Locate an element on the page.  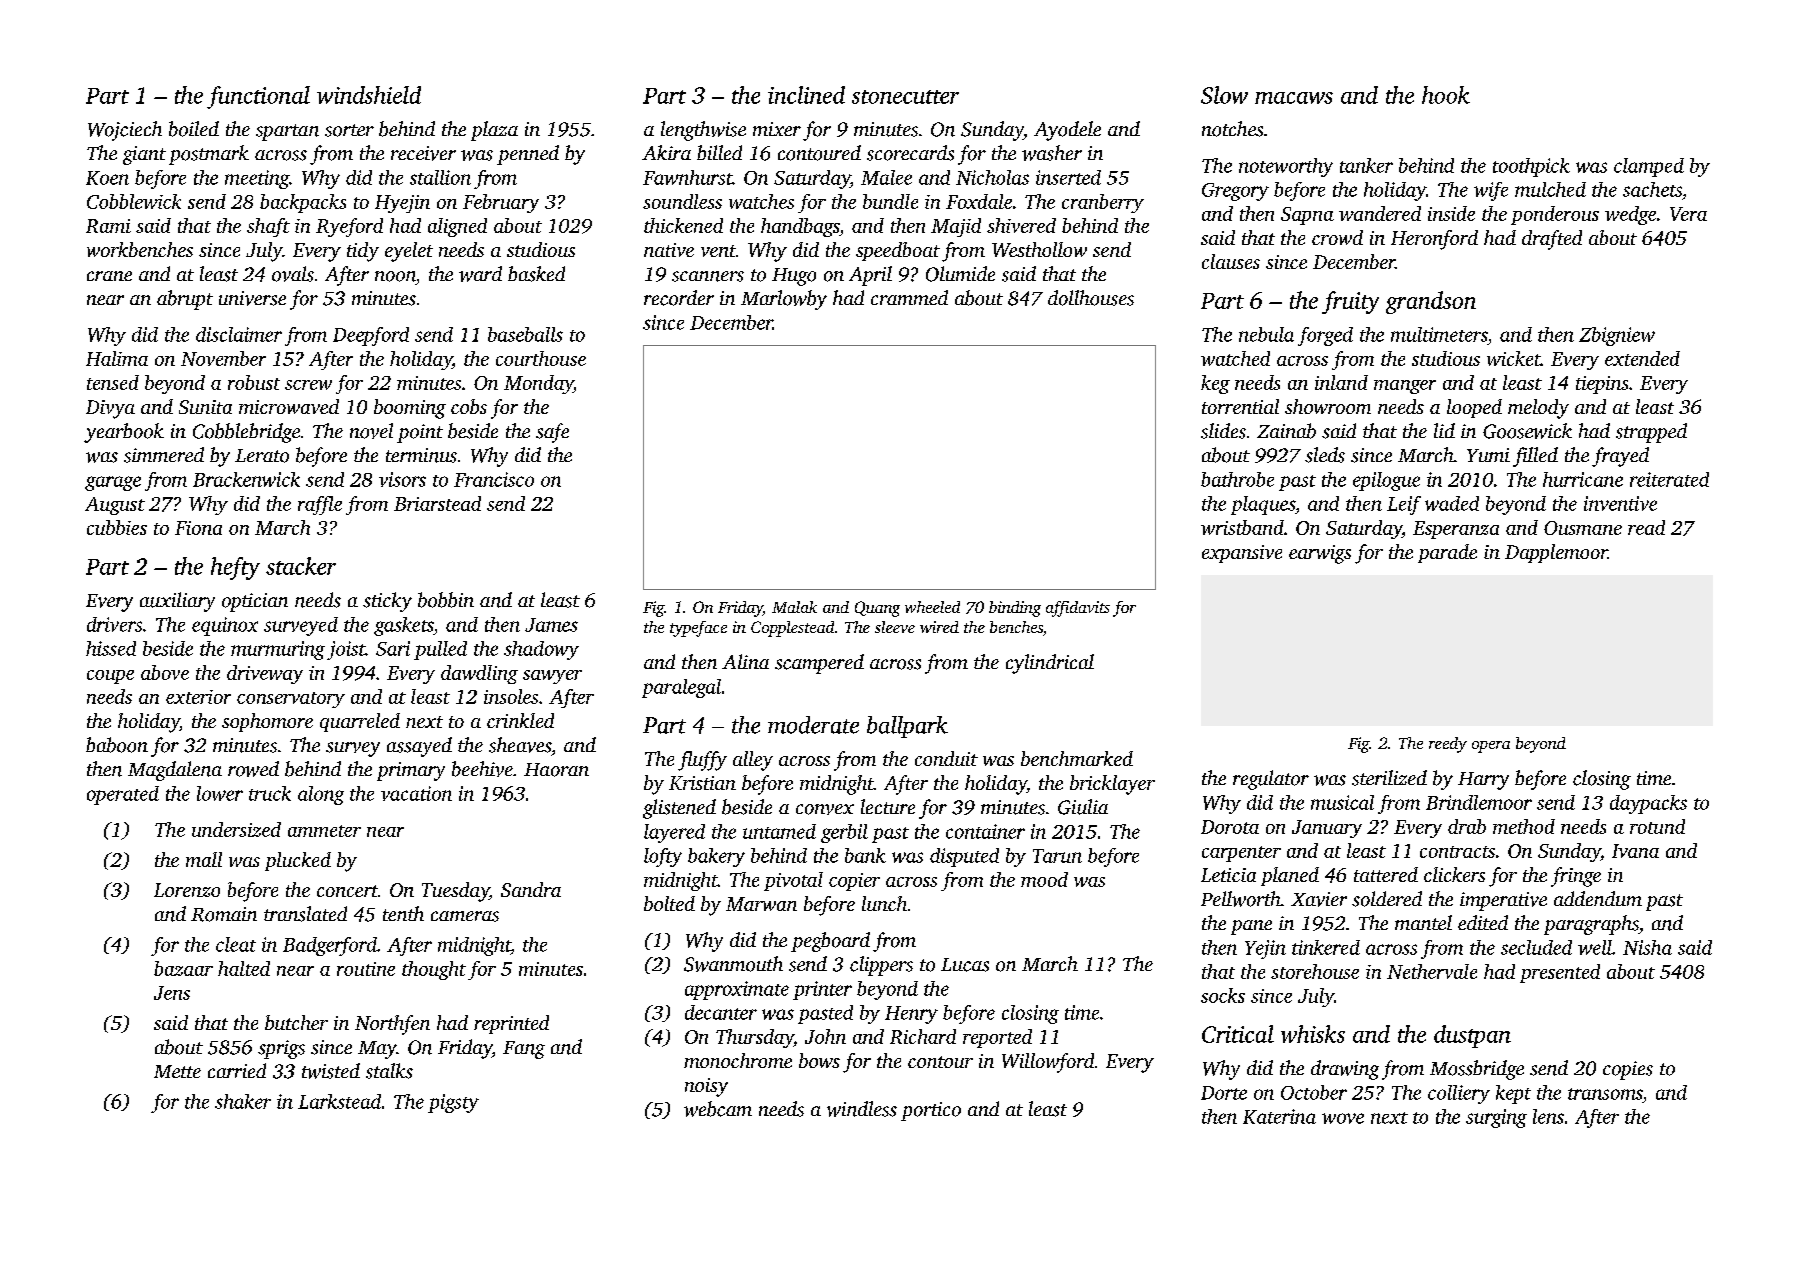
pigsty is located at coordinates (453, 1103).
